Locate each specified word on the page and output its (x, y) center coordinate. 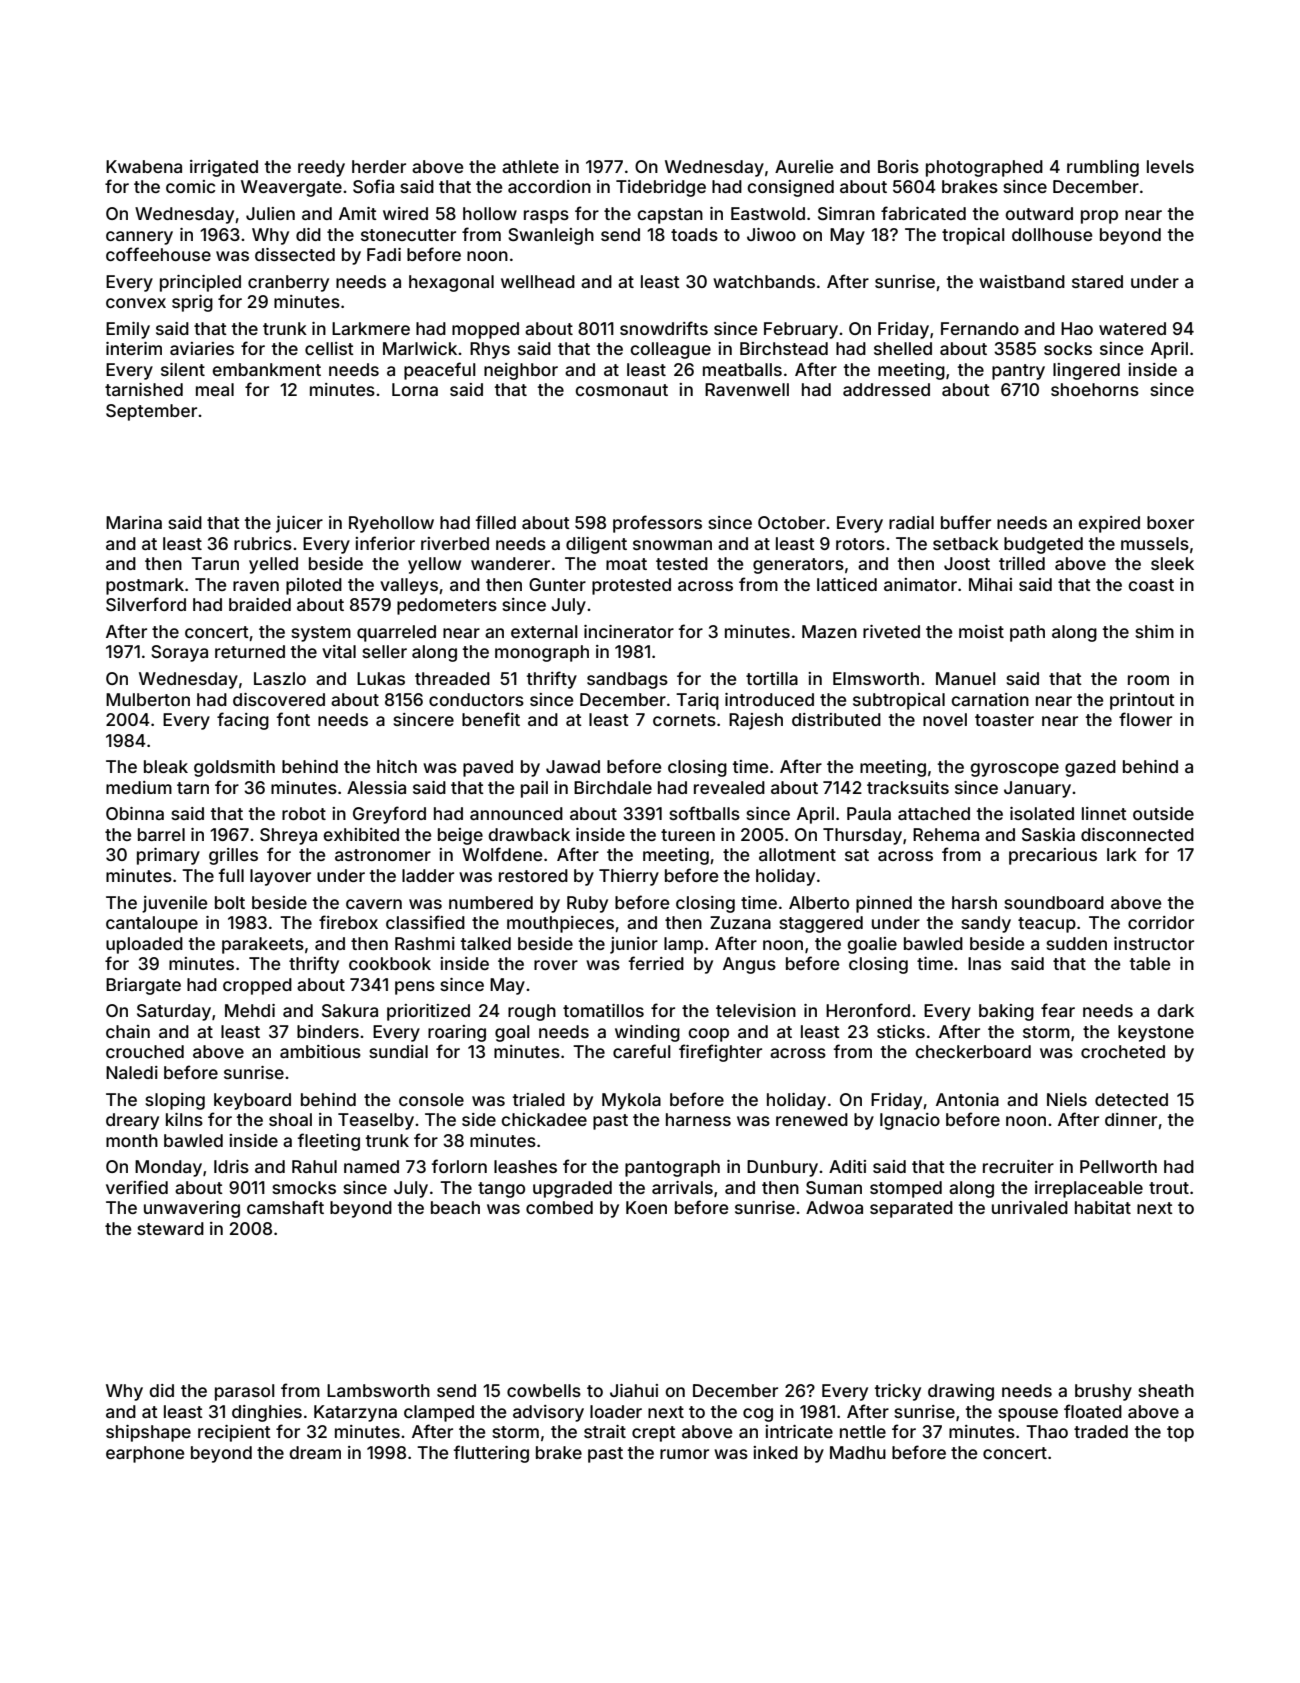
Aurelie (804, 166)
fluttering (491, 1454)
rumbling (1103, 168)
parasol (245, 1392)
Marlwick (420, 348)
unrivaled (1030, 1207)
